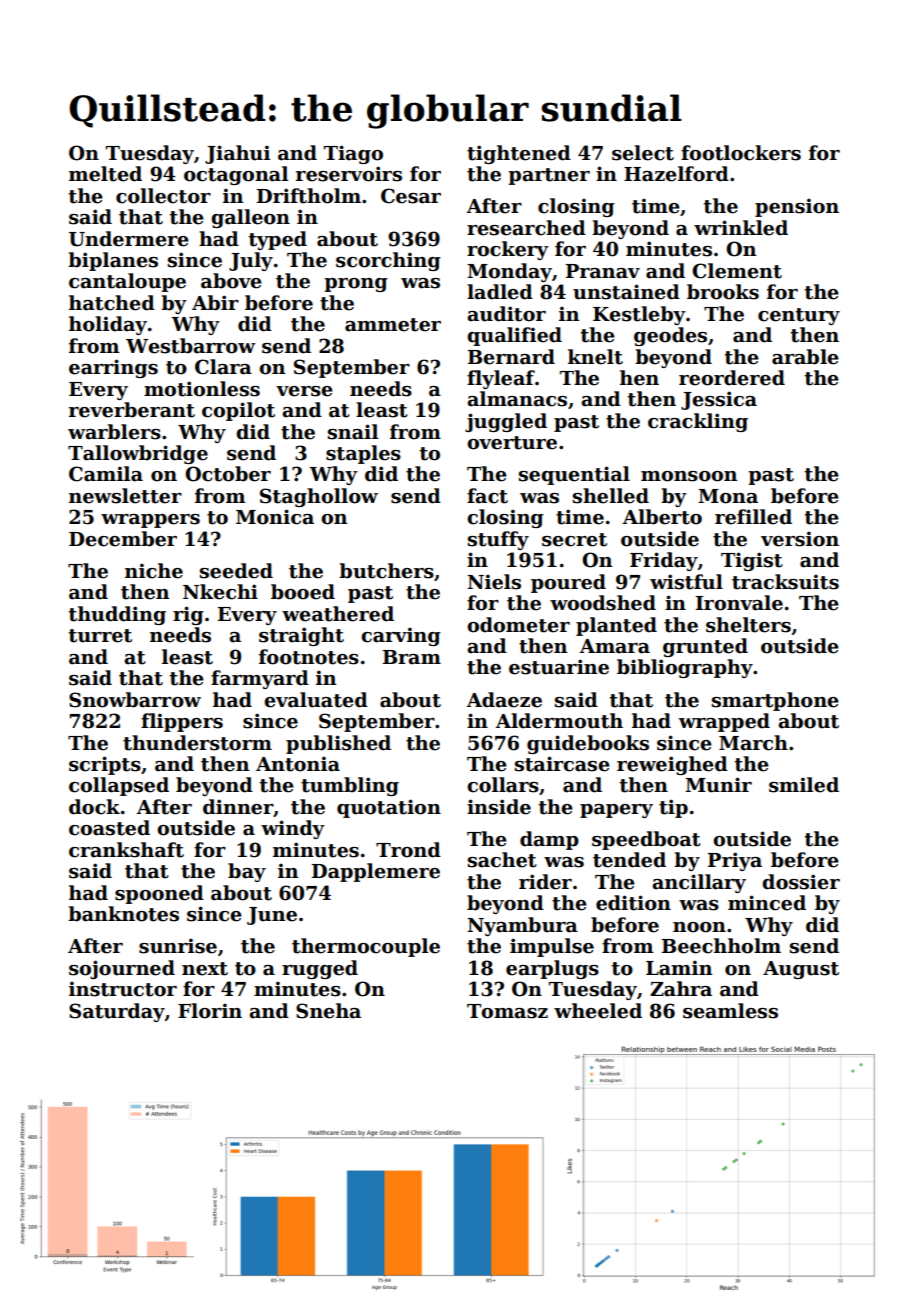  What do you see at coordinates (598, 1011) in the screenshot?
I see `wheeled` at bounding box center [598, 1011].
